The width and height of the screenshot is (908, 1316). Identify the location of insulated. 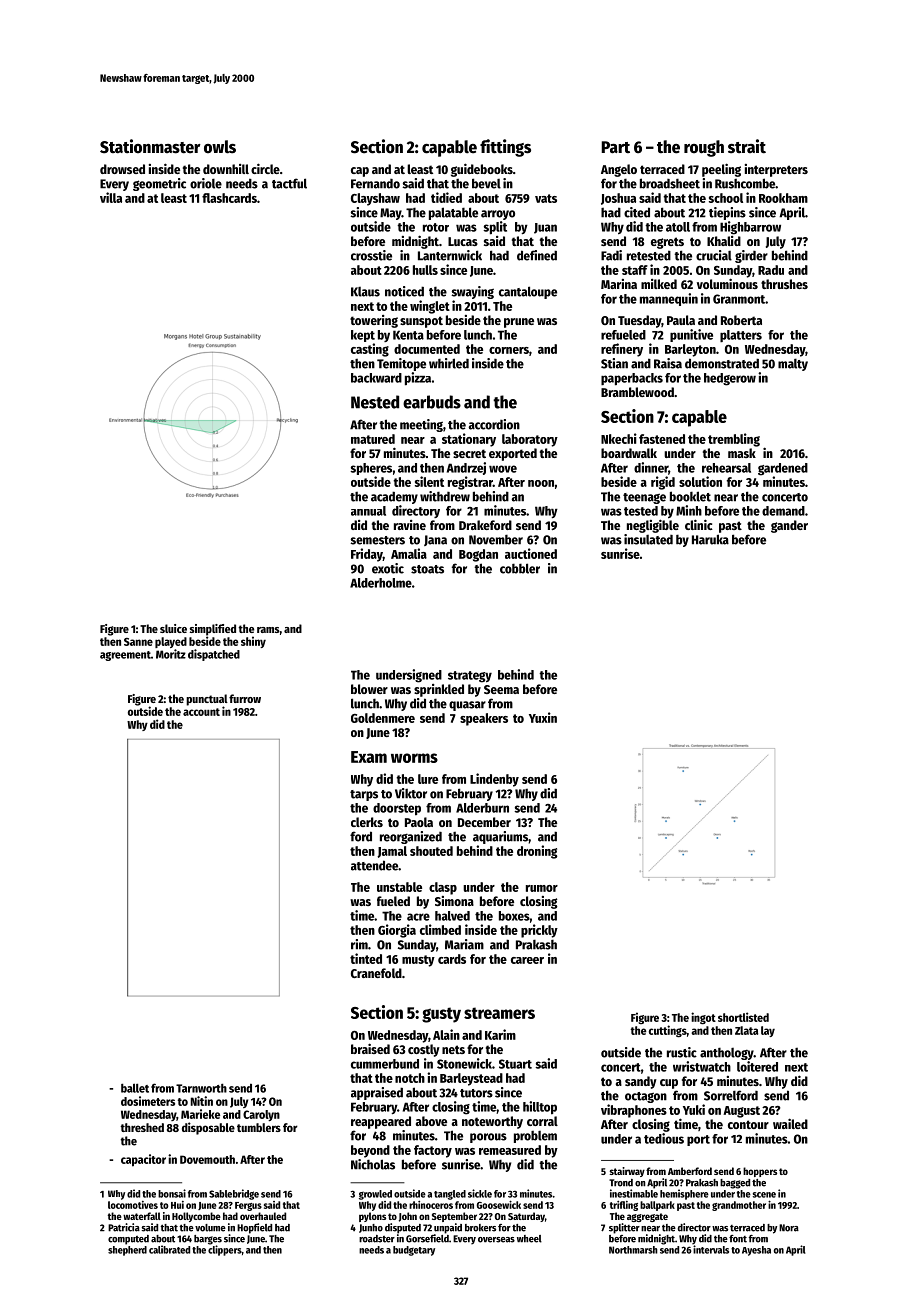
(648, 539).
